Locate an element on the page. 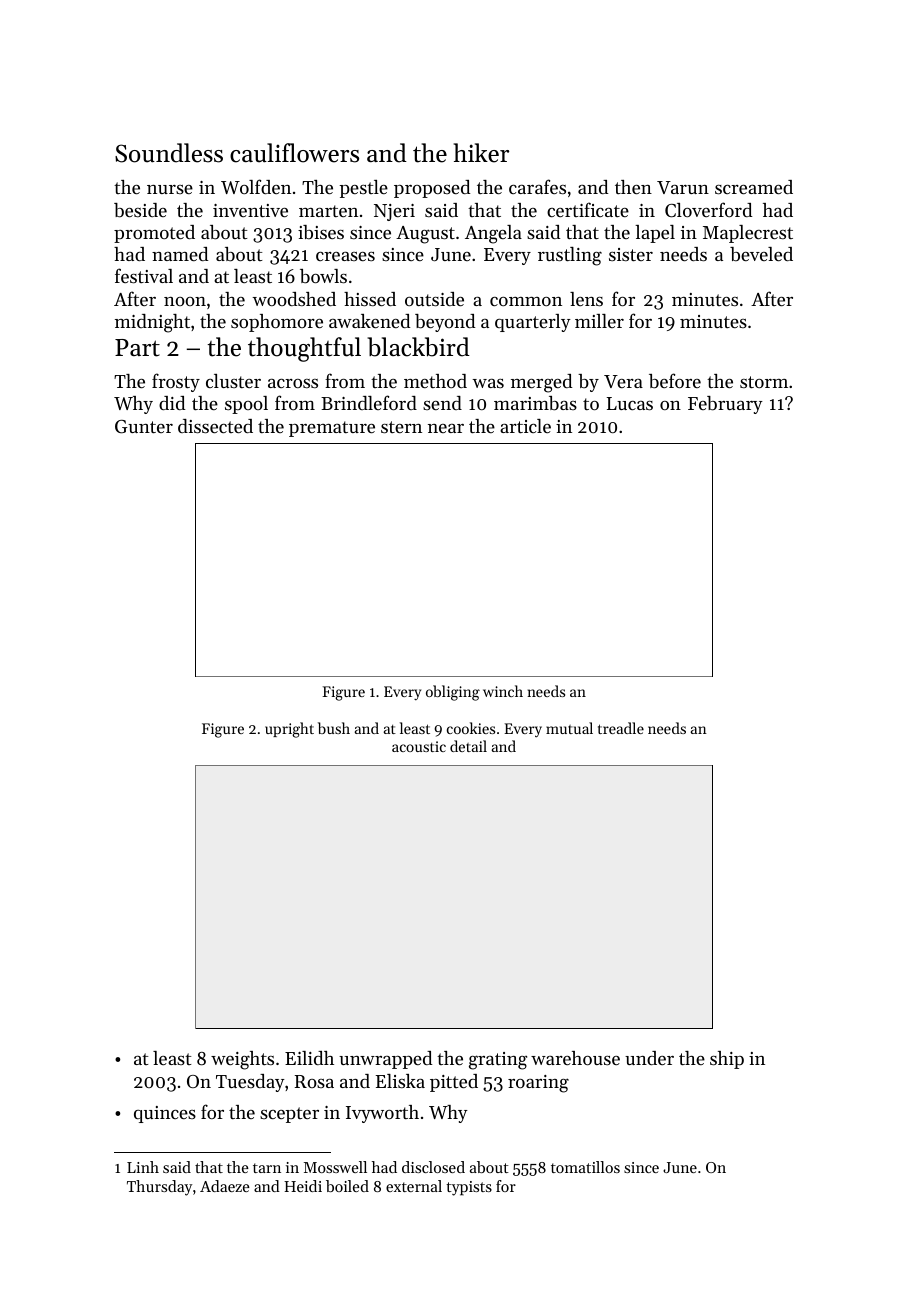 Image resolution: width=908 pixels, height=1316 pixels. quinces is located at coordinates (165, 1114).
